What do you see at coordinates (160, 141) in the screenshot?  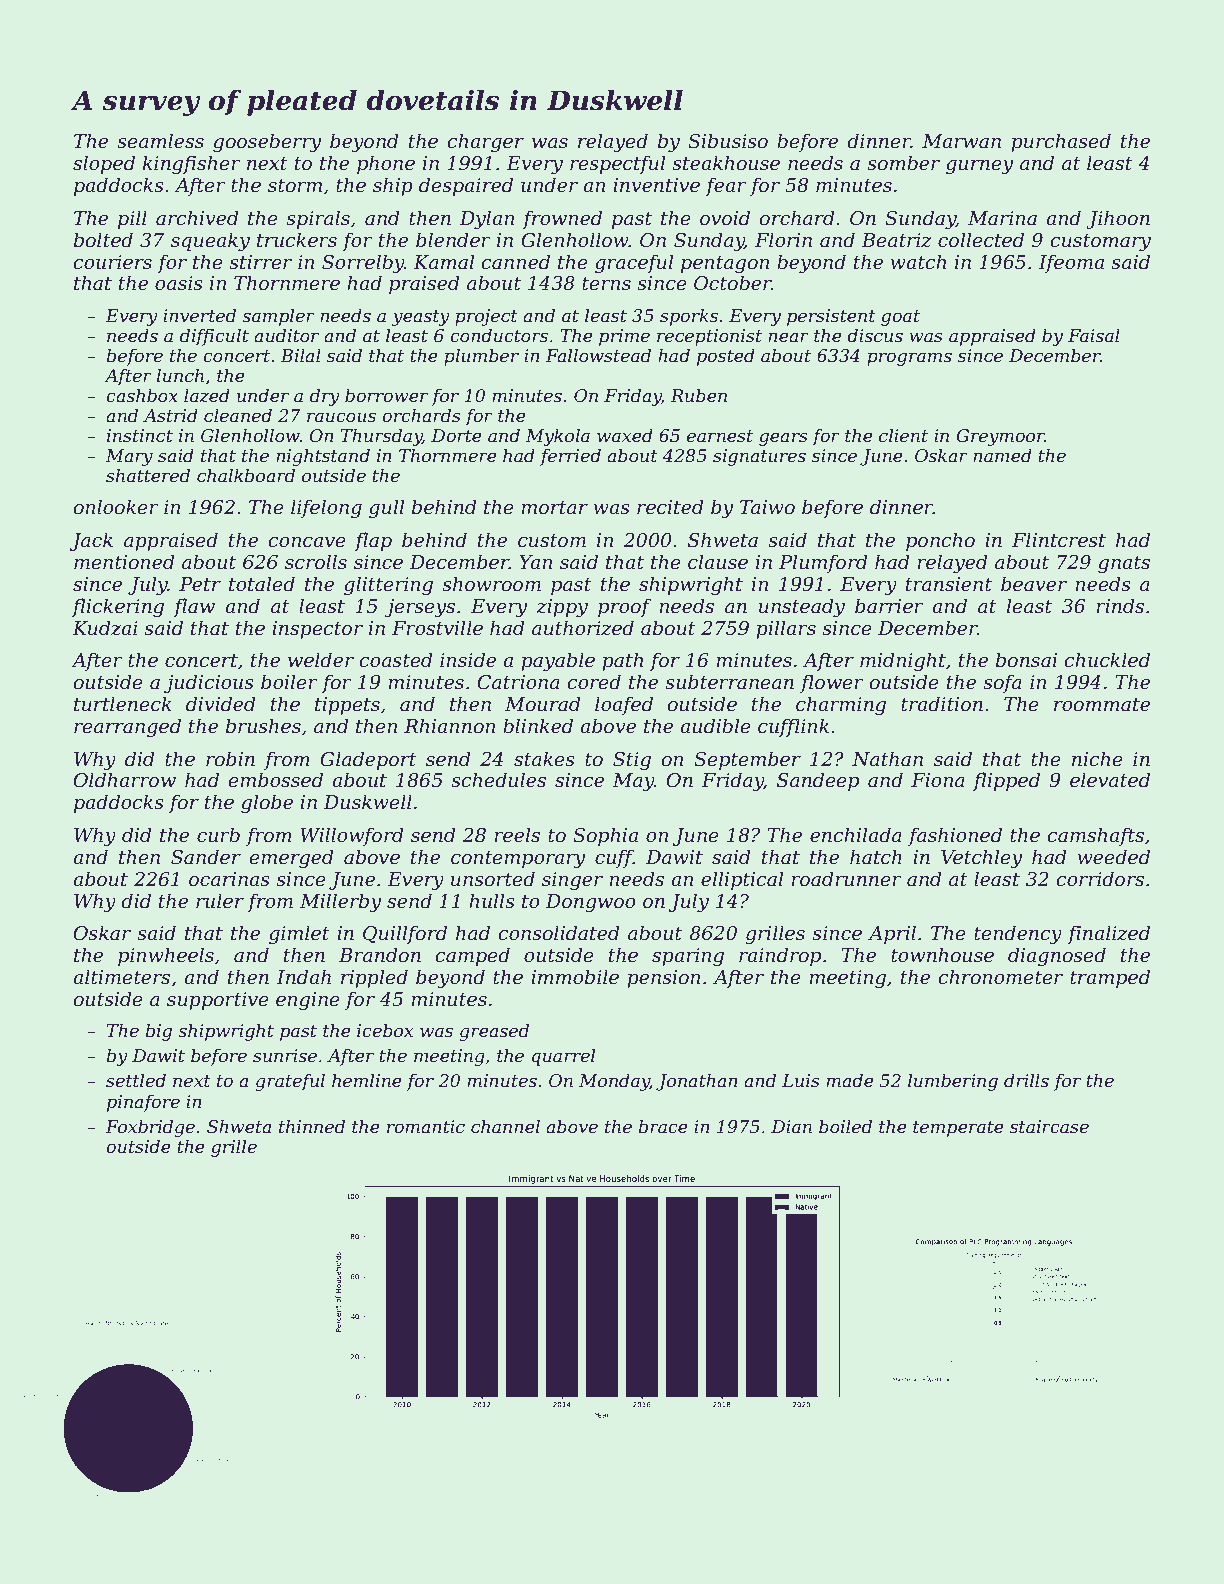 I see `seamless` at bounding box center [160, 141].
